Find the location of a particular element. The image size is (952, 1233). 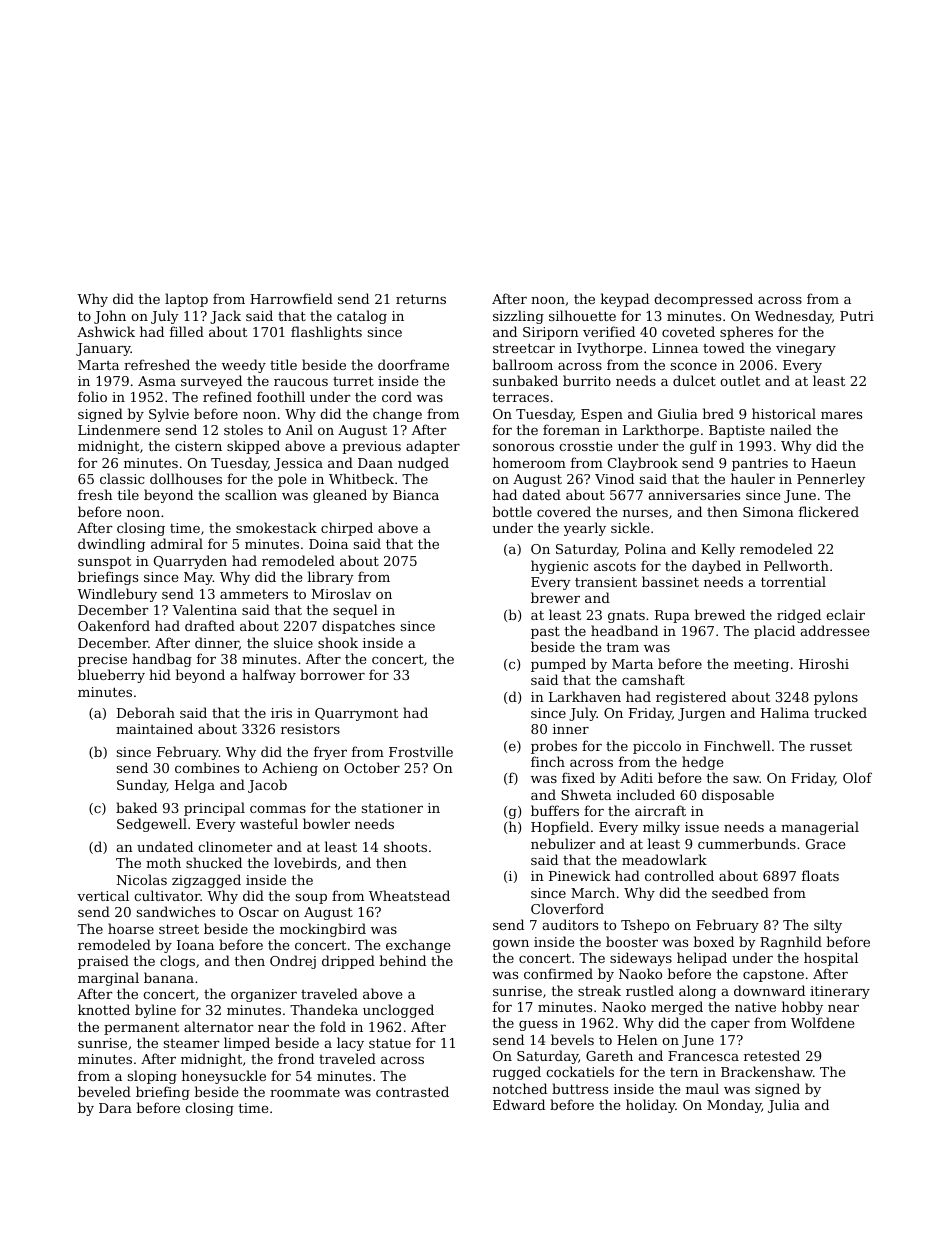

auditors is located at coordinates (570, 924).
